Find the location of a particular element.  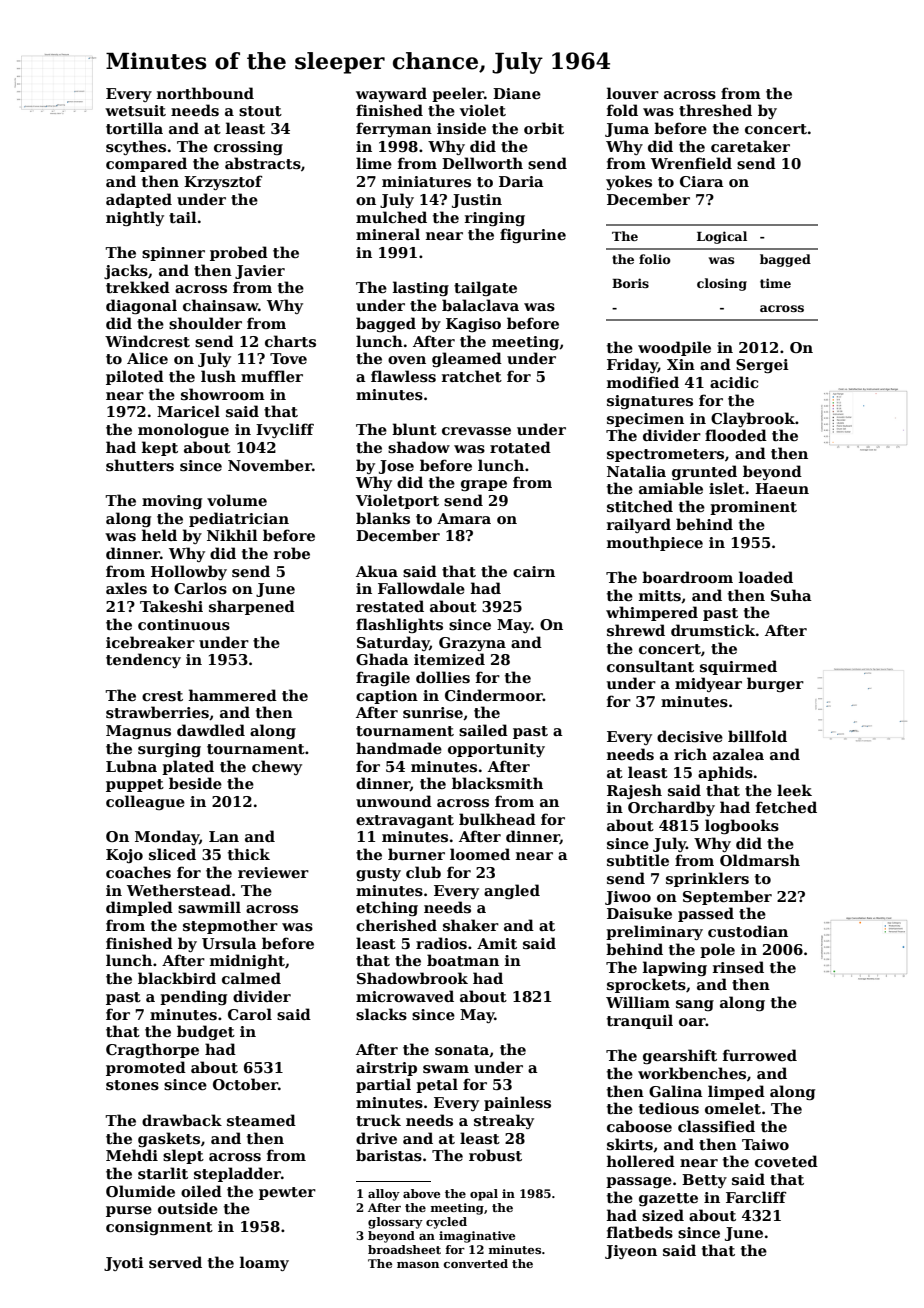

blunt is located at coordinates (414, 429).
